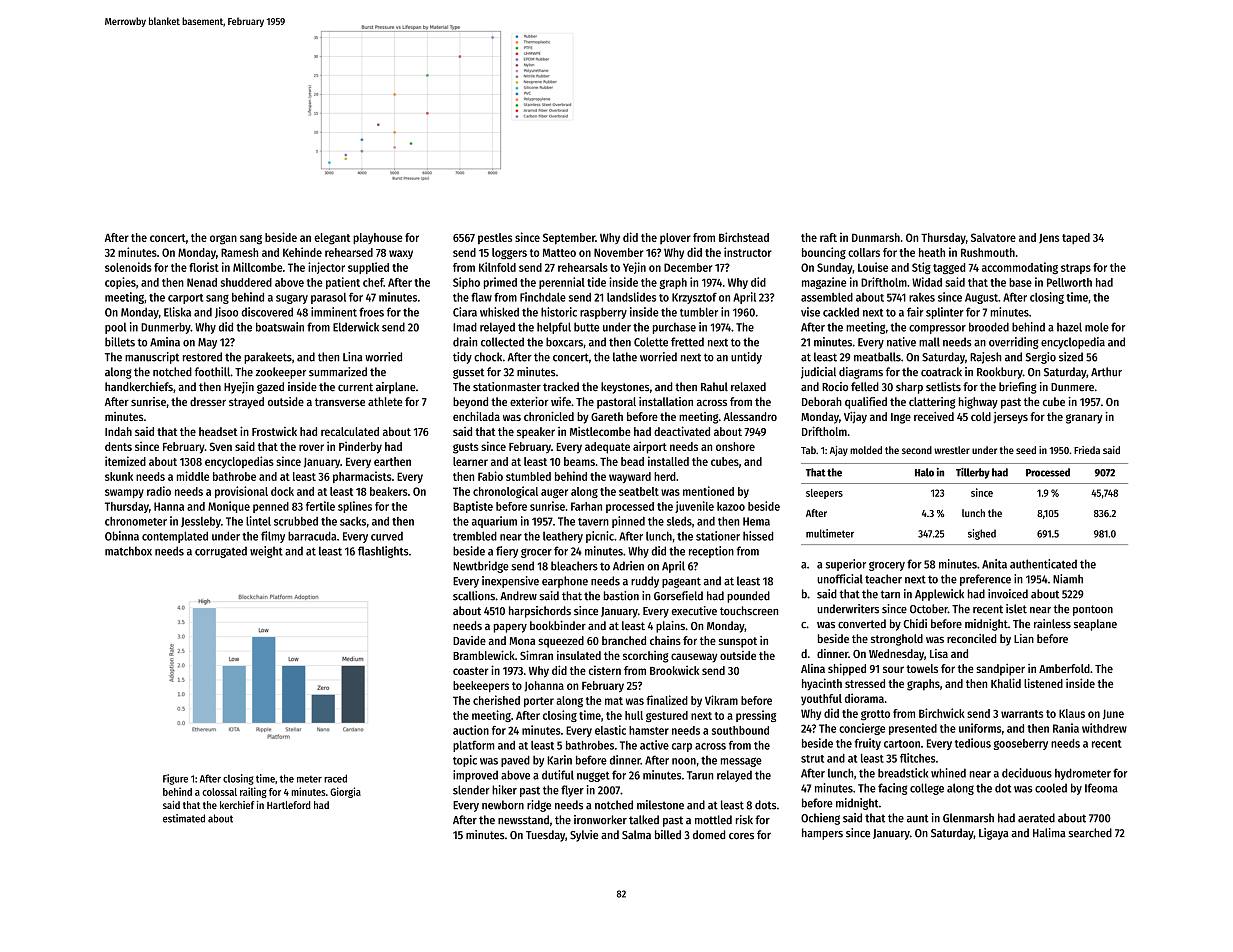 The image size is (1233, 952). What do you see at coordinates (239, 252) in the image?
I see `Ramesh` at bounding box center [239, 252].
